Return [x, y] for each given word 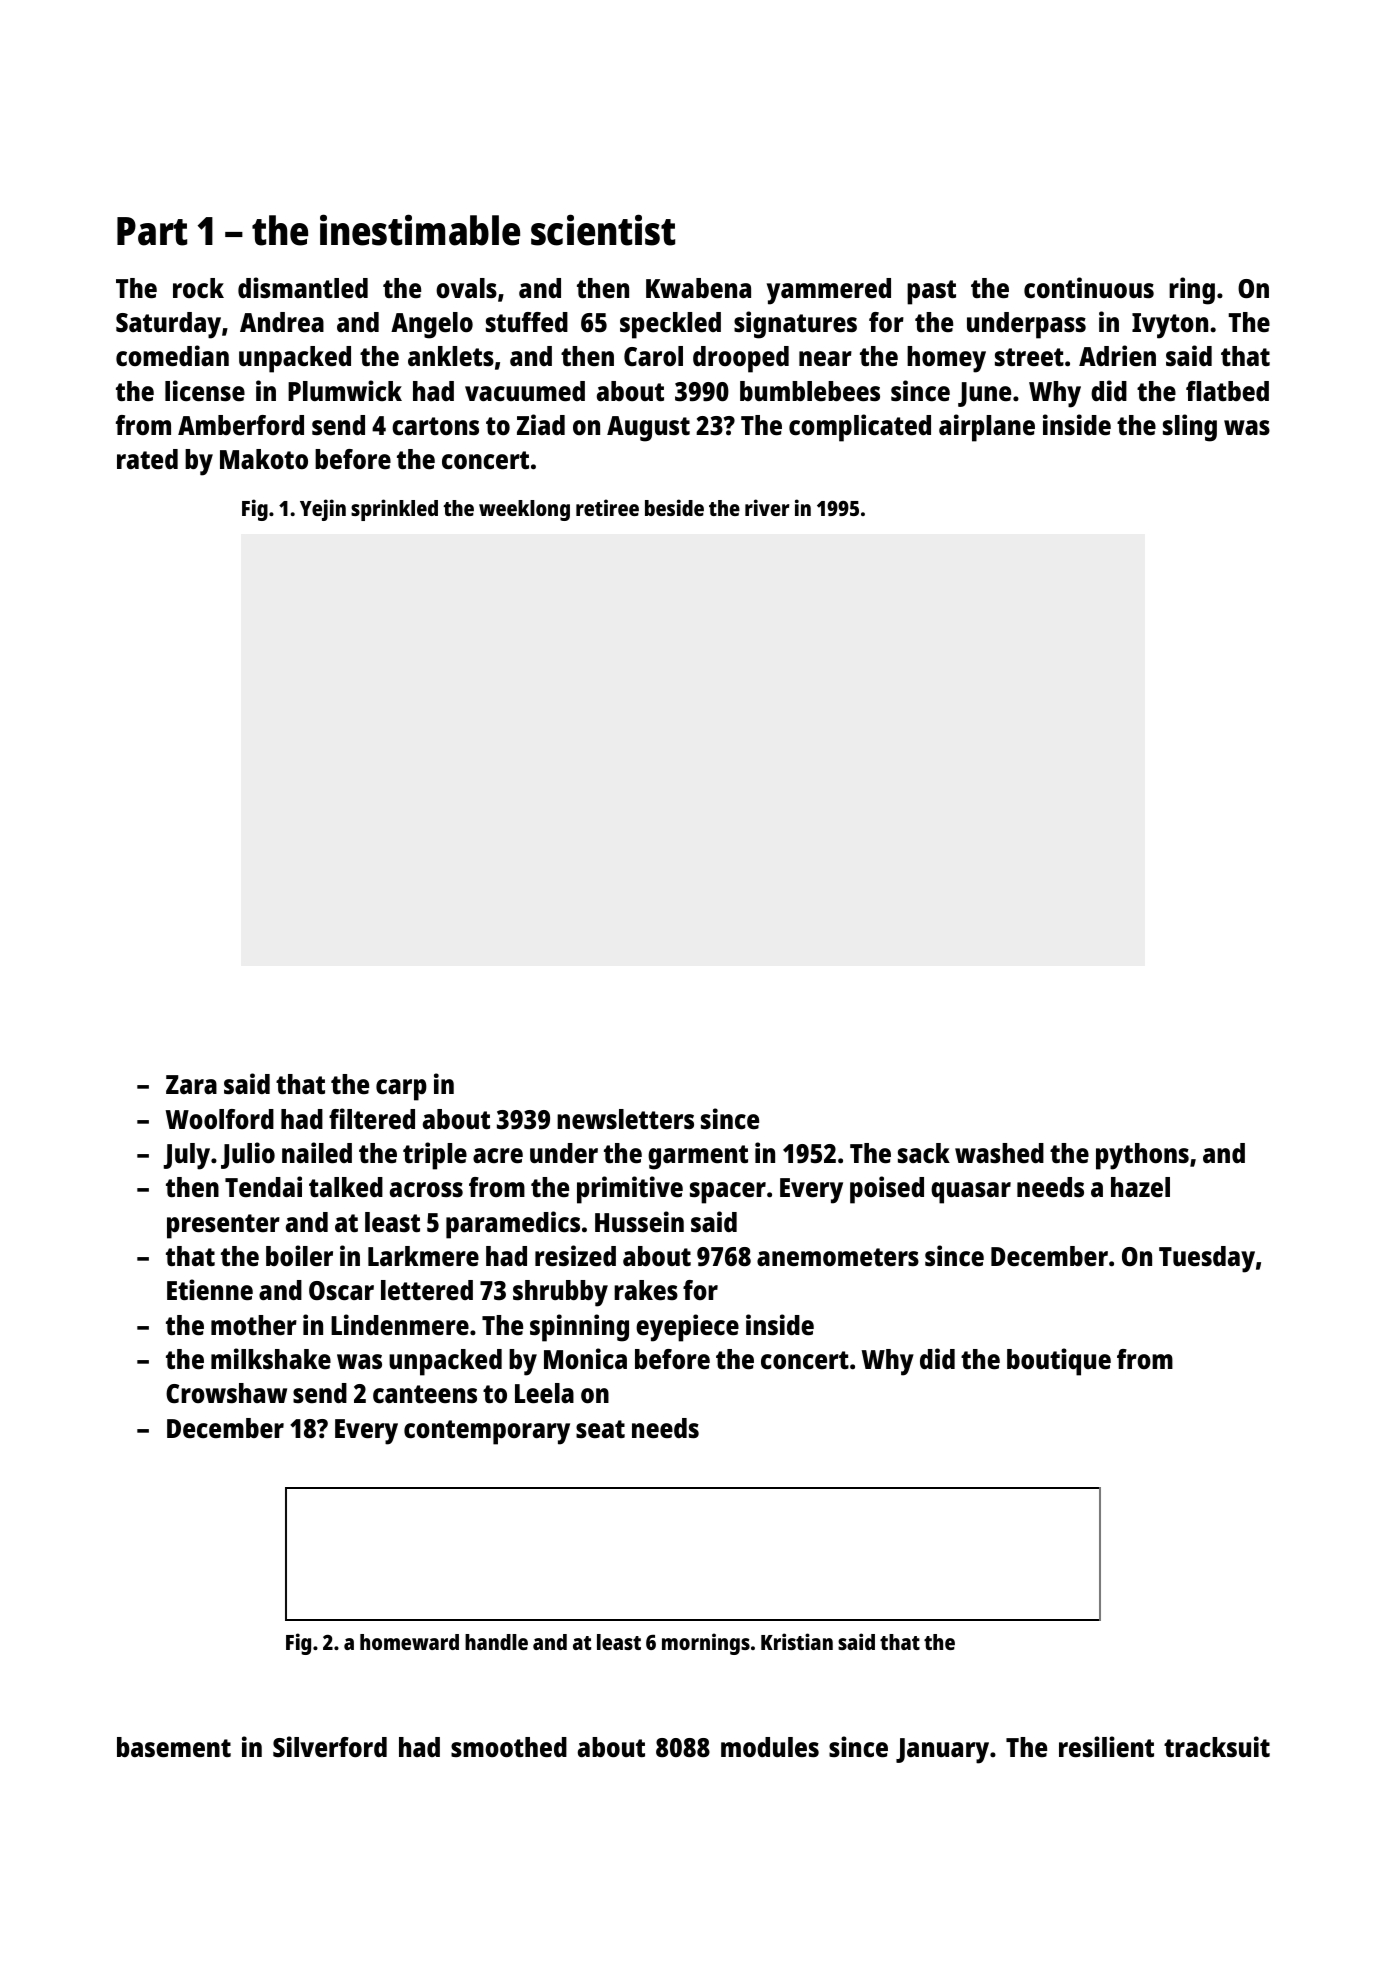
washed [999, 1153]
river [767, 507]
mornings [706, 1644]
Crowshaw [226, 1393]
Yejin [323, 510]
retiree [607, 507]
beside [674, 507]
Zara [191, 1084]
